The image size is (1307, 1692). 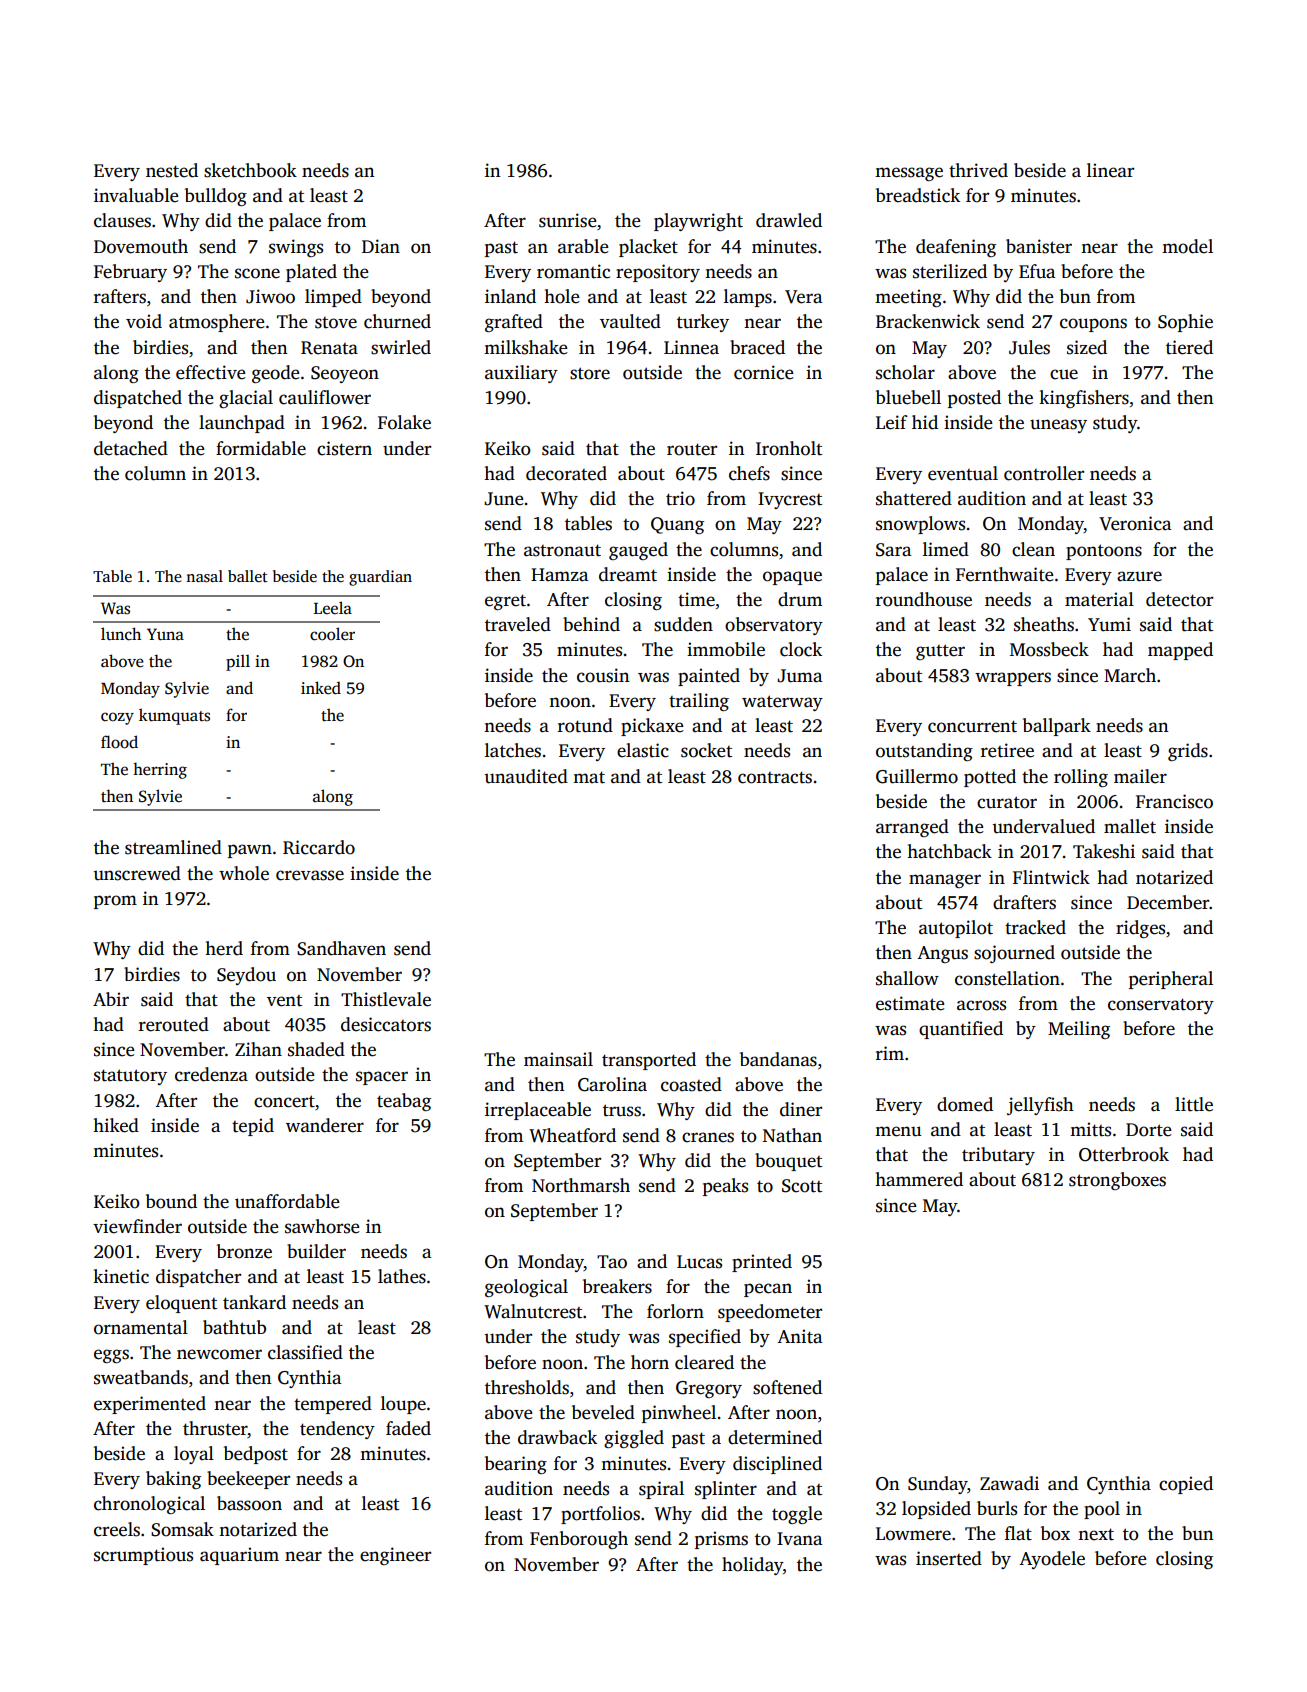 I want to click on softened, so click(x=787, y=1387).
